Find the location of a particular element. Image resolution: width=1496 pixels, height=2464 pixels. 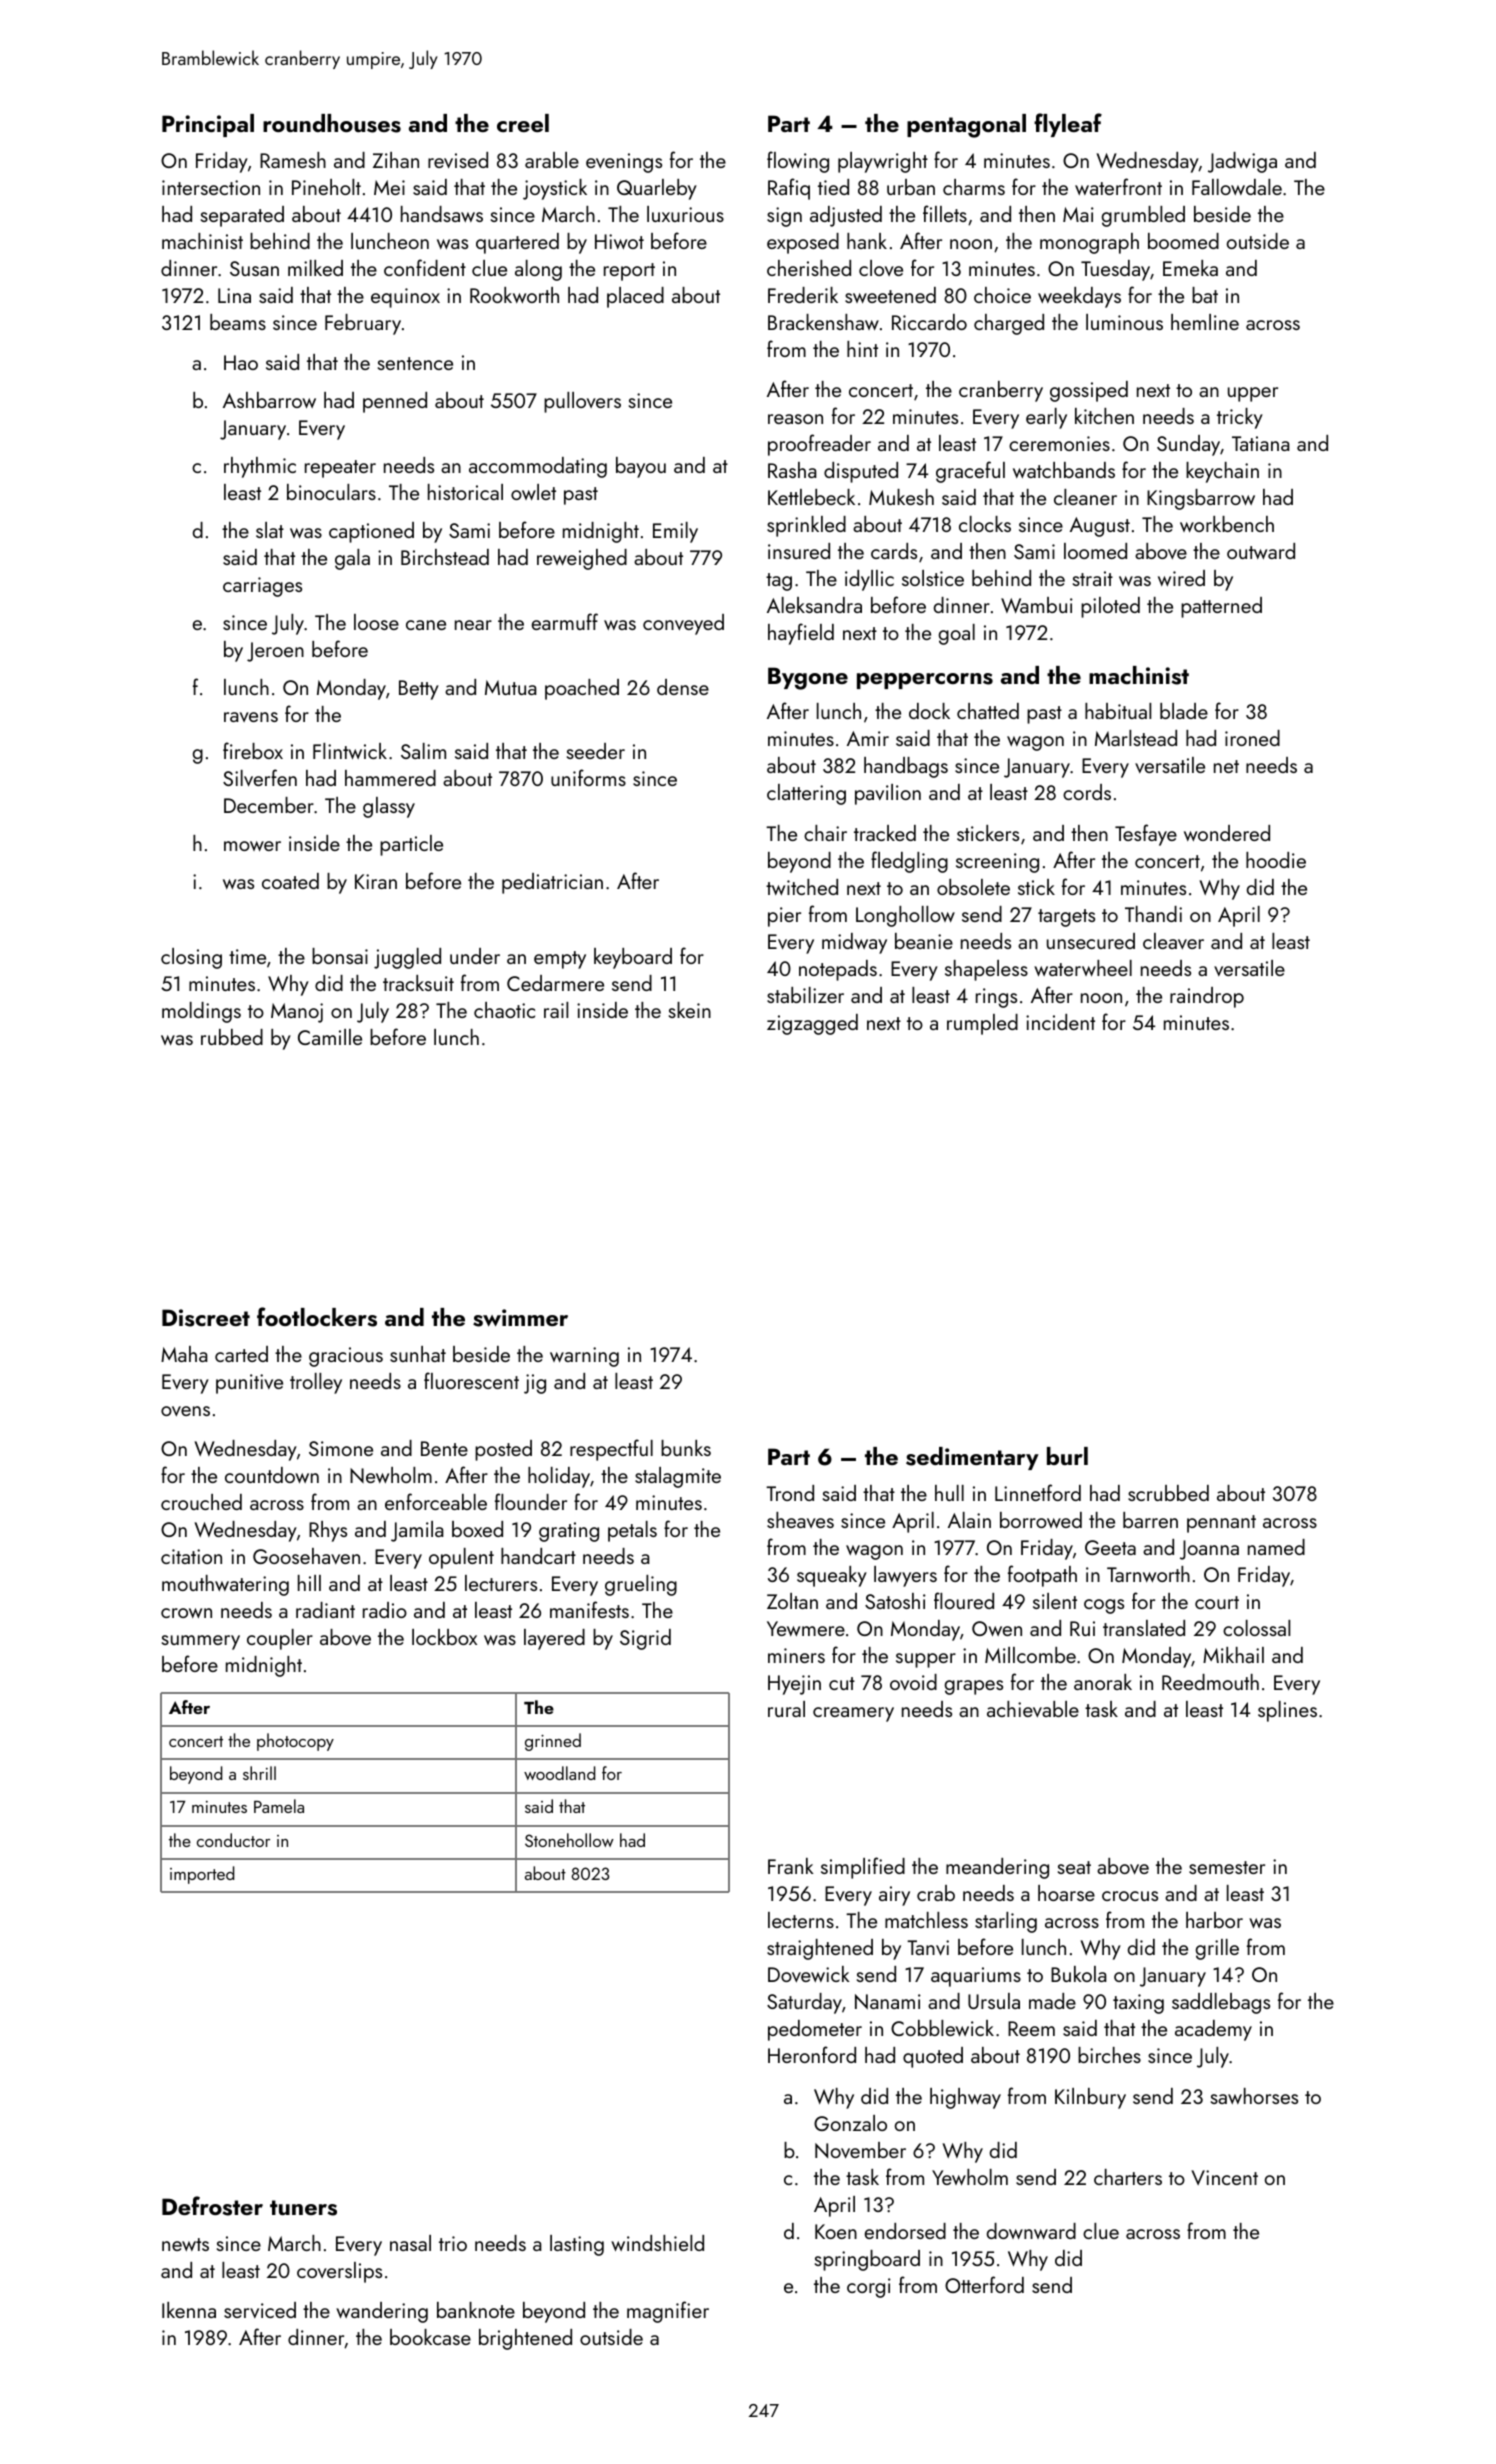

corgi is located at coordinates (869, 2288).
